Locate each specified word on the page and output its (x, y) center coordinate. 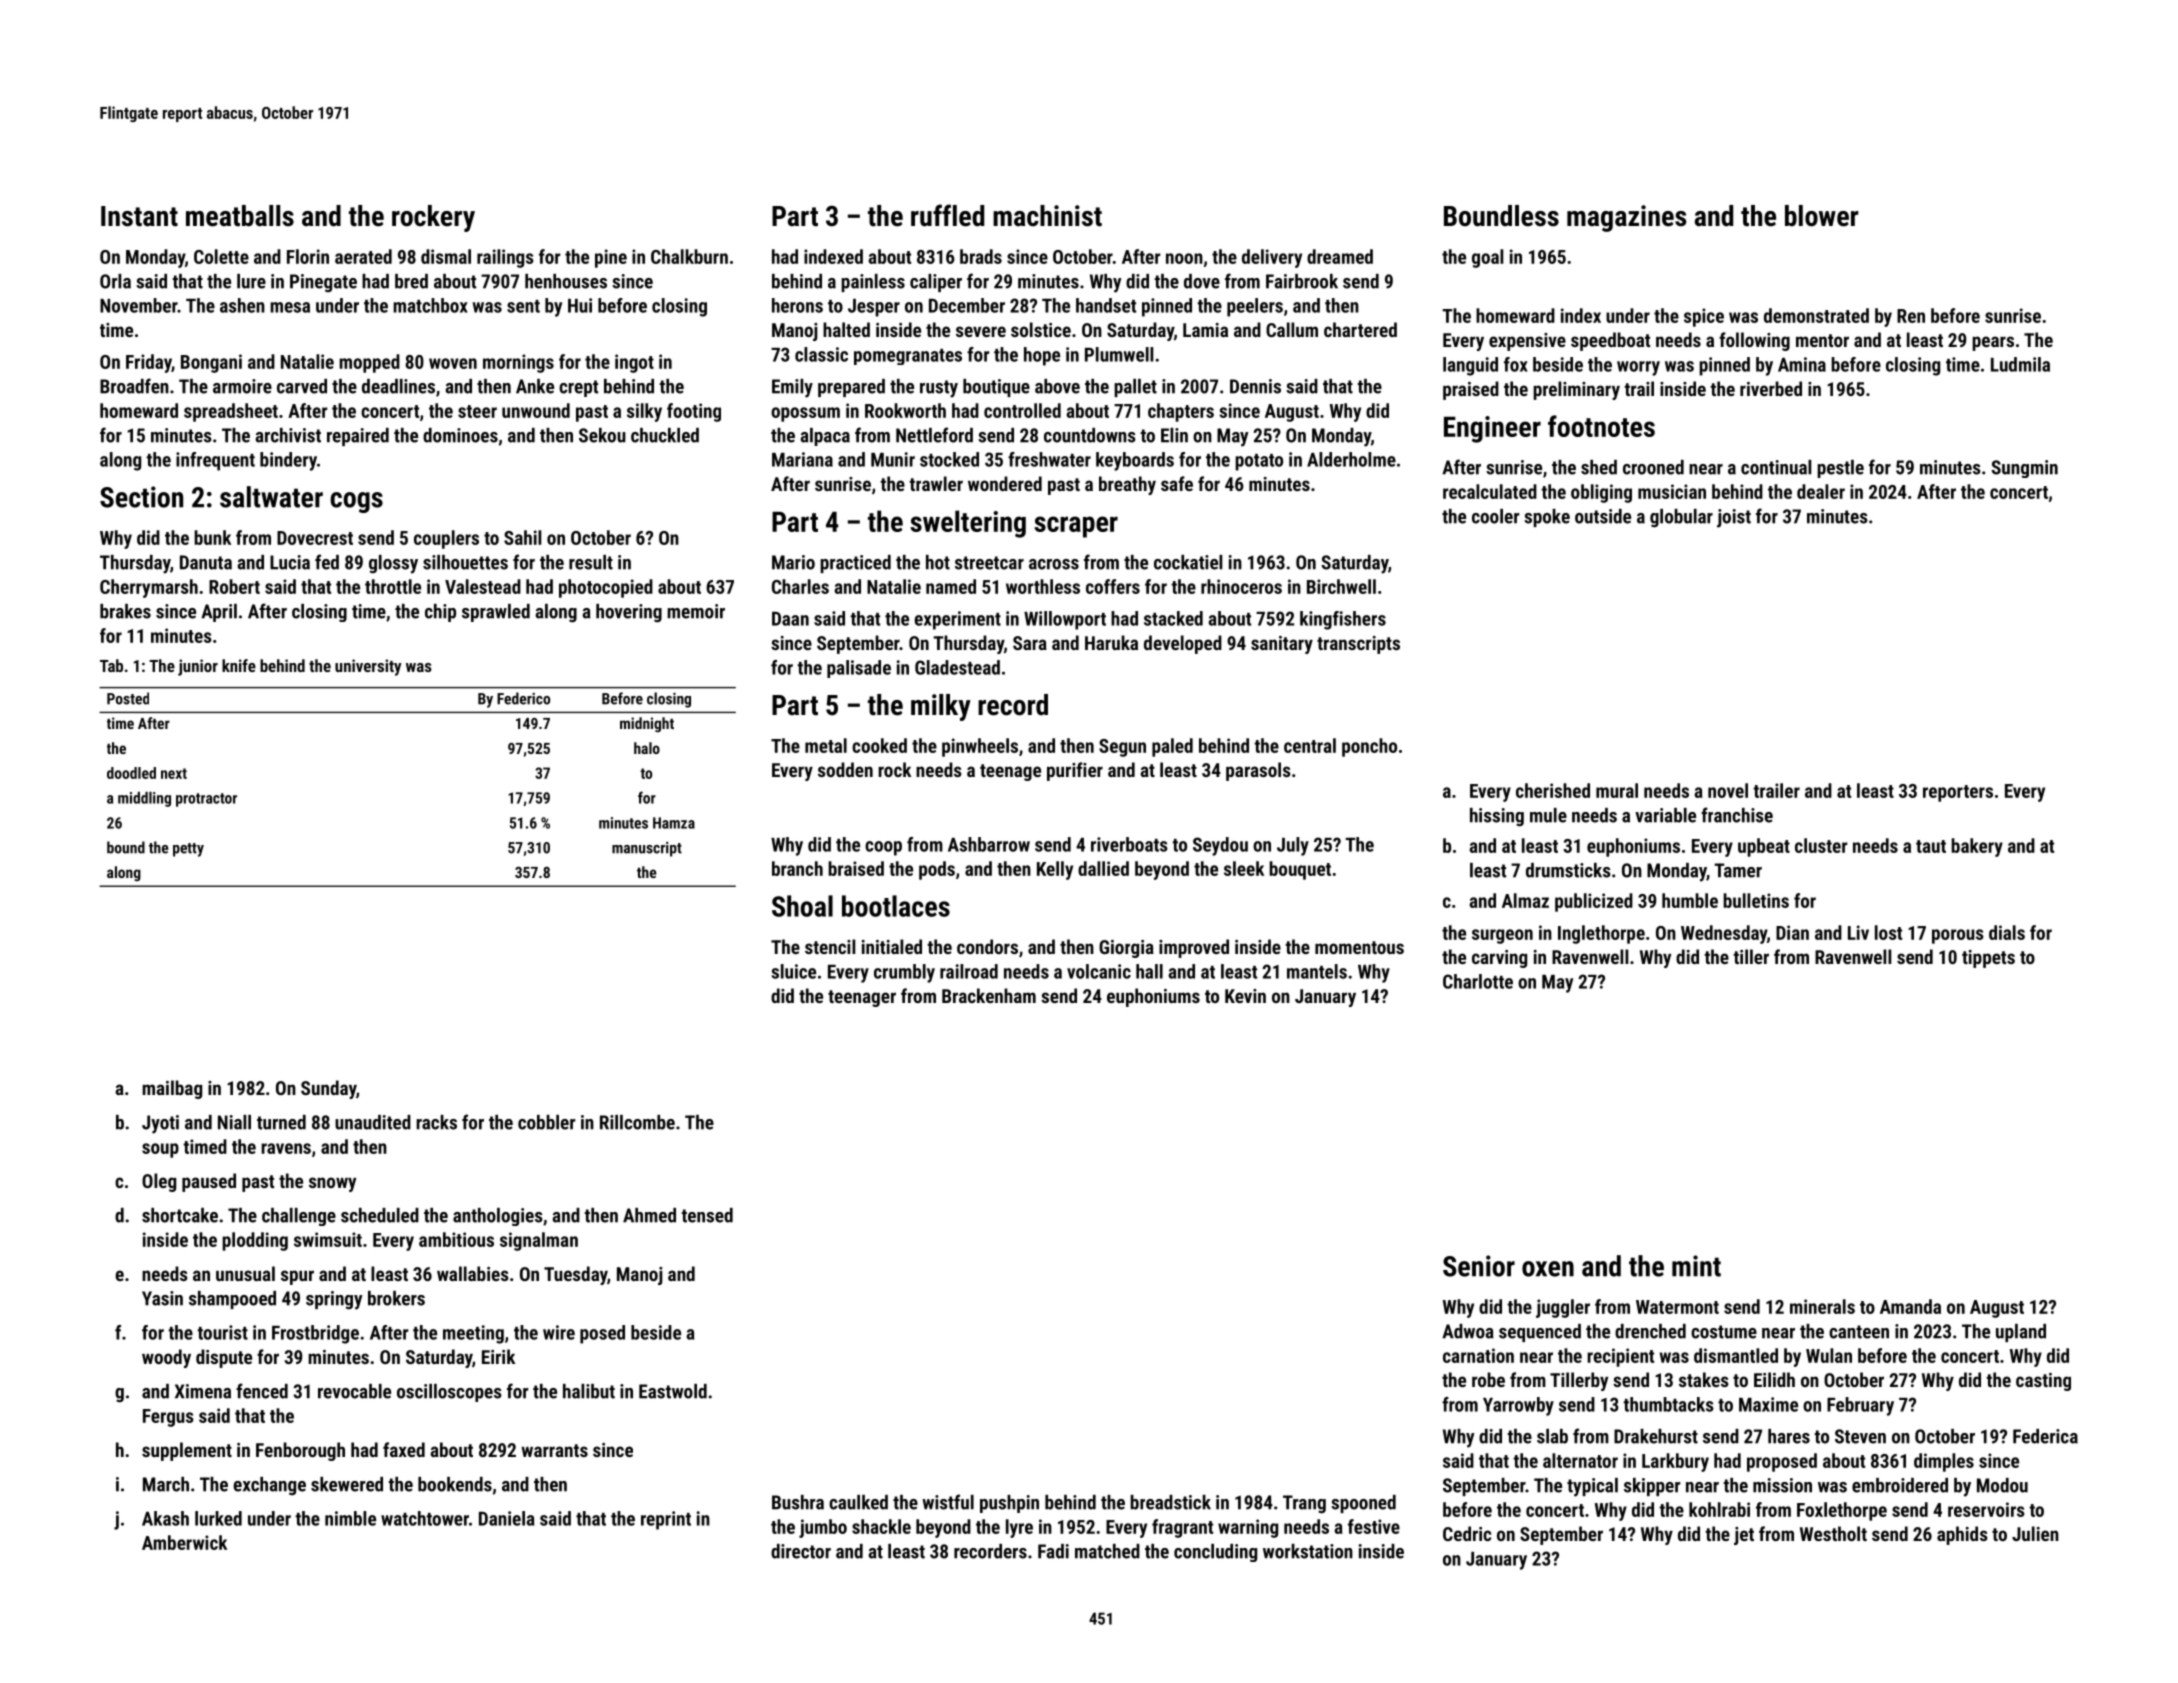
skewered (347, 1484)
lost (1888, 932)
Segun (1122, 748)
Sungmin (2024, 469)
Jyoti (160, 1124)
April (219, 613)
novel (1728, 790)
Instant (139, 216)
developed (1183, 644)
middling (144, 799)
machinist (1047, 216)
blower (1822, 216)
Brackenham (989, 995)
